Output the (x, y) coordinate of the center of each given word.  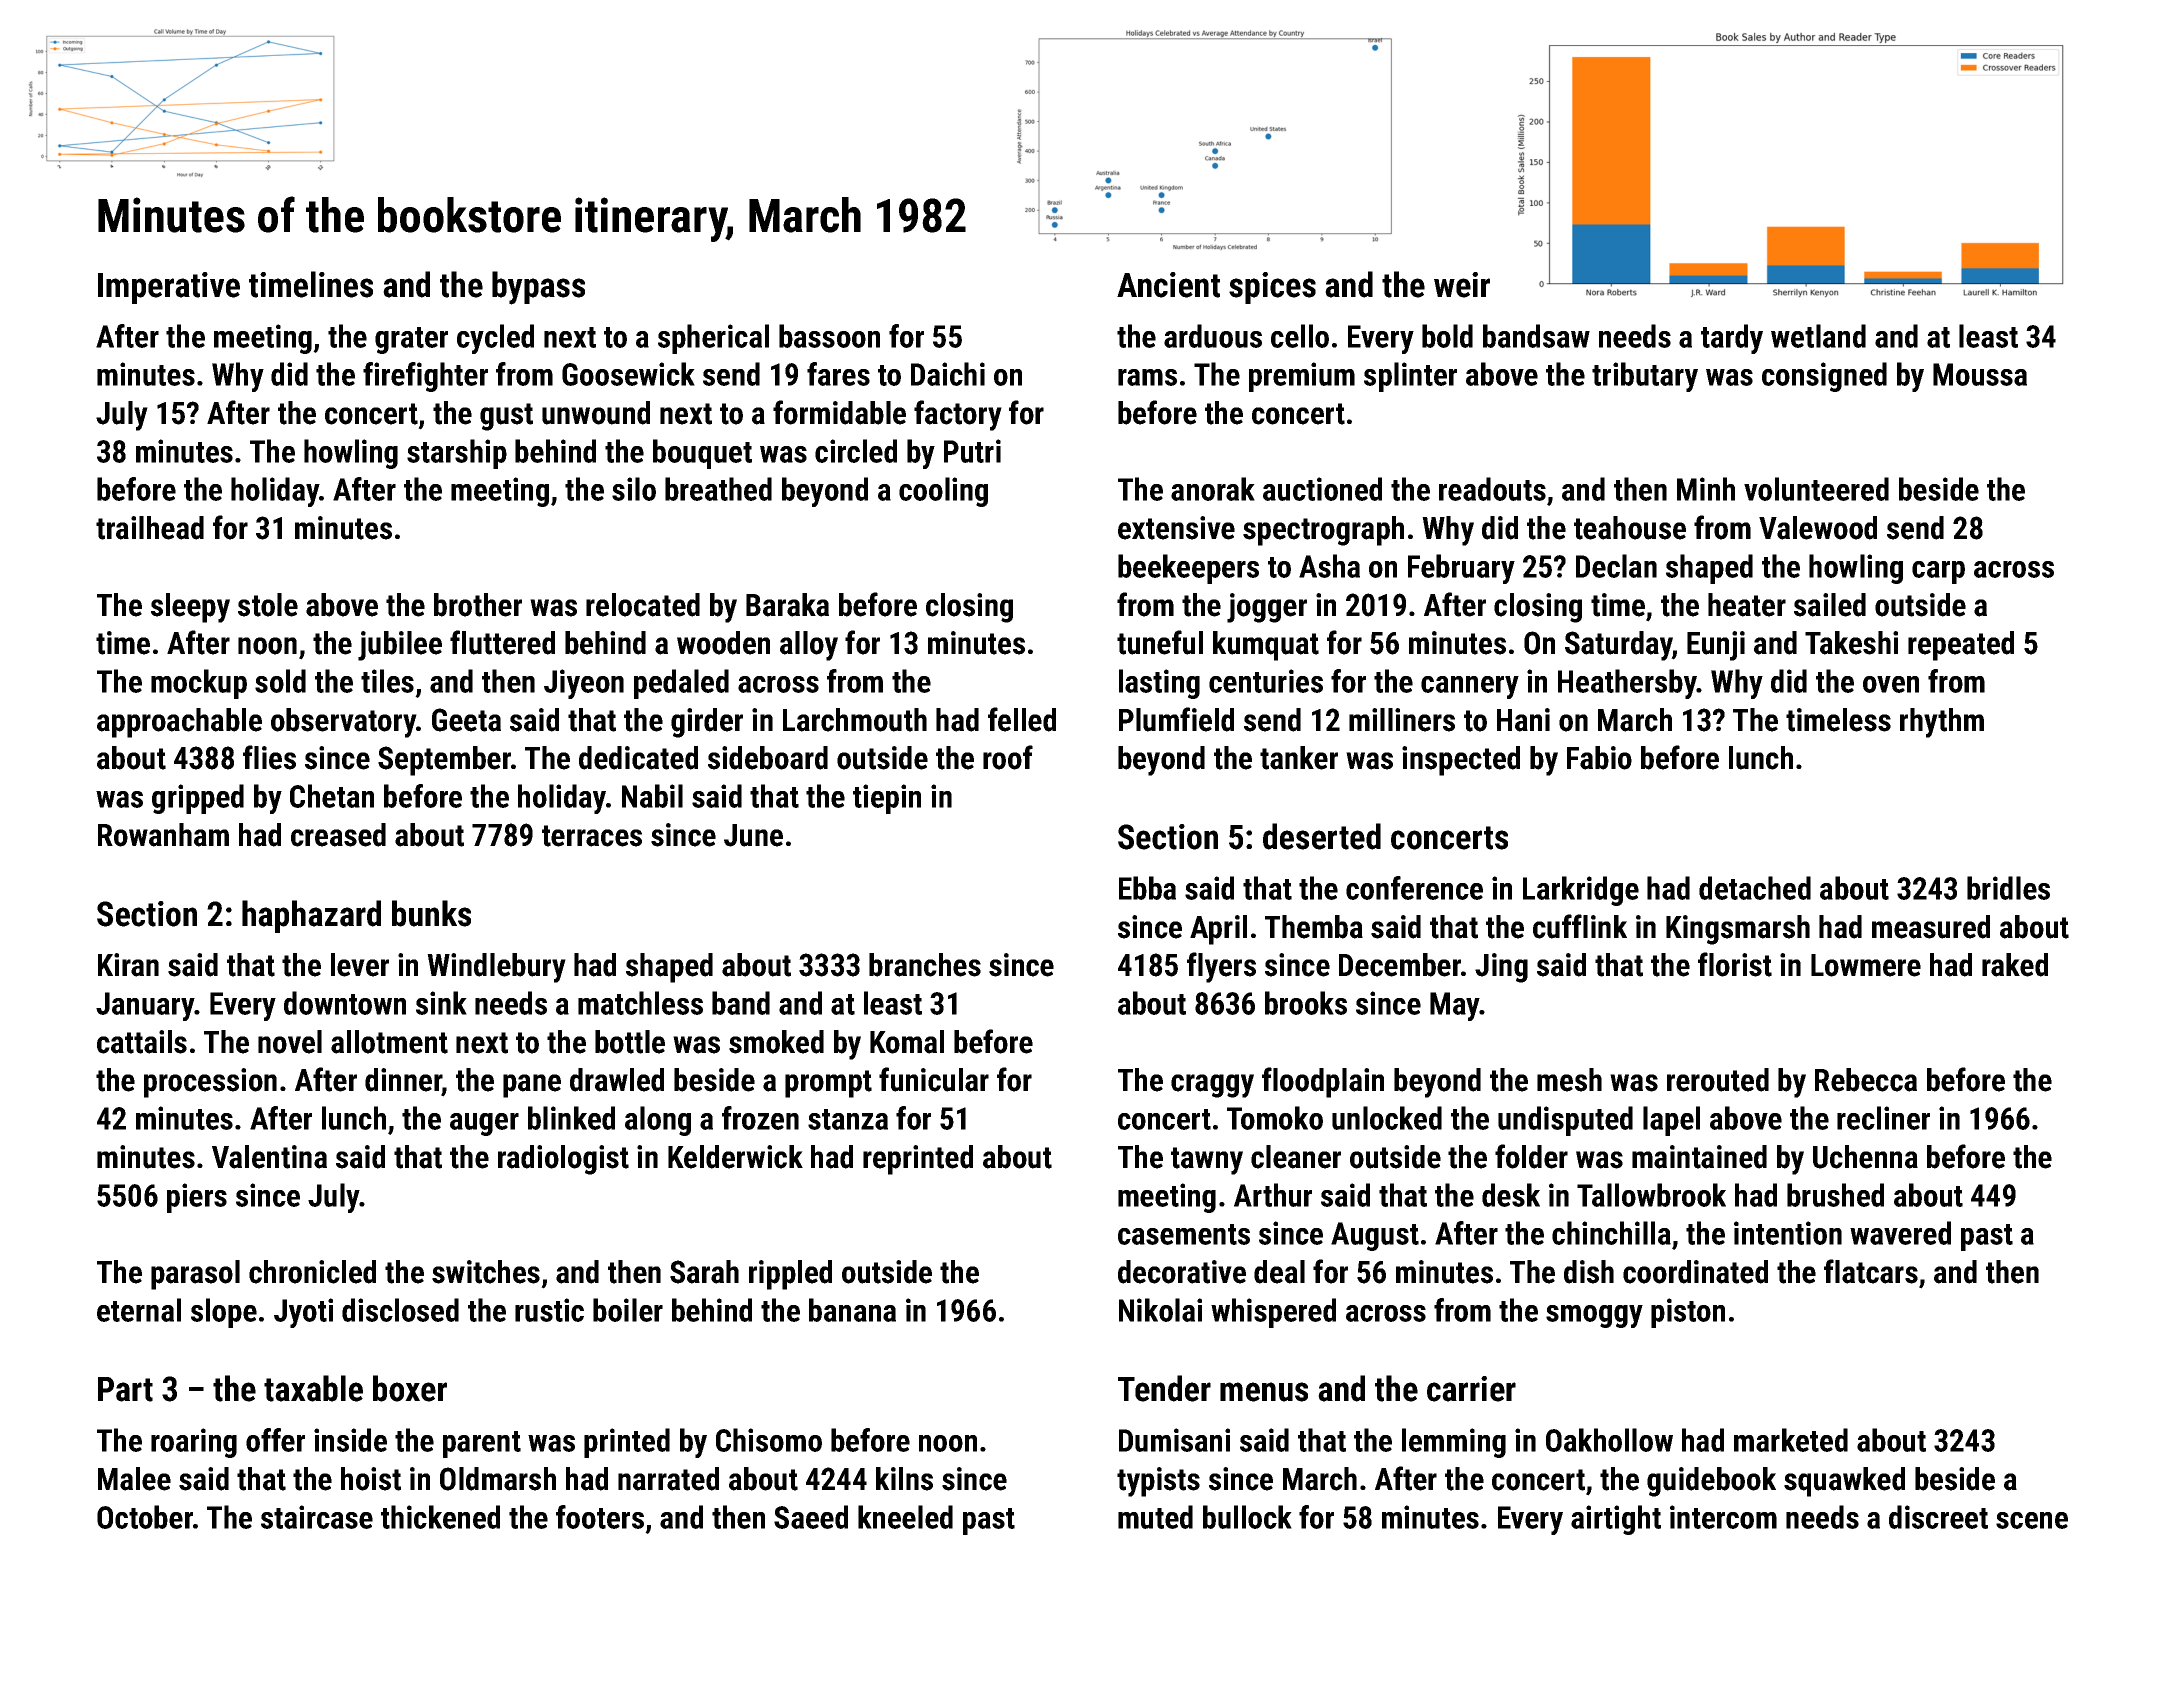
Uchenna (1865, 1157)
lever (360, 965)
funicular (934, 1079)
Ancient (1168, 285)
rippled (790, 1275)
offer (275, 1440)
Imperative (169, 288)
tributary (1645, 377)
